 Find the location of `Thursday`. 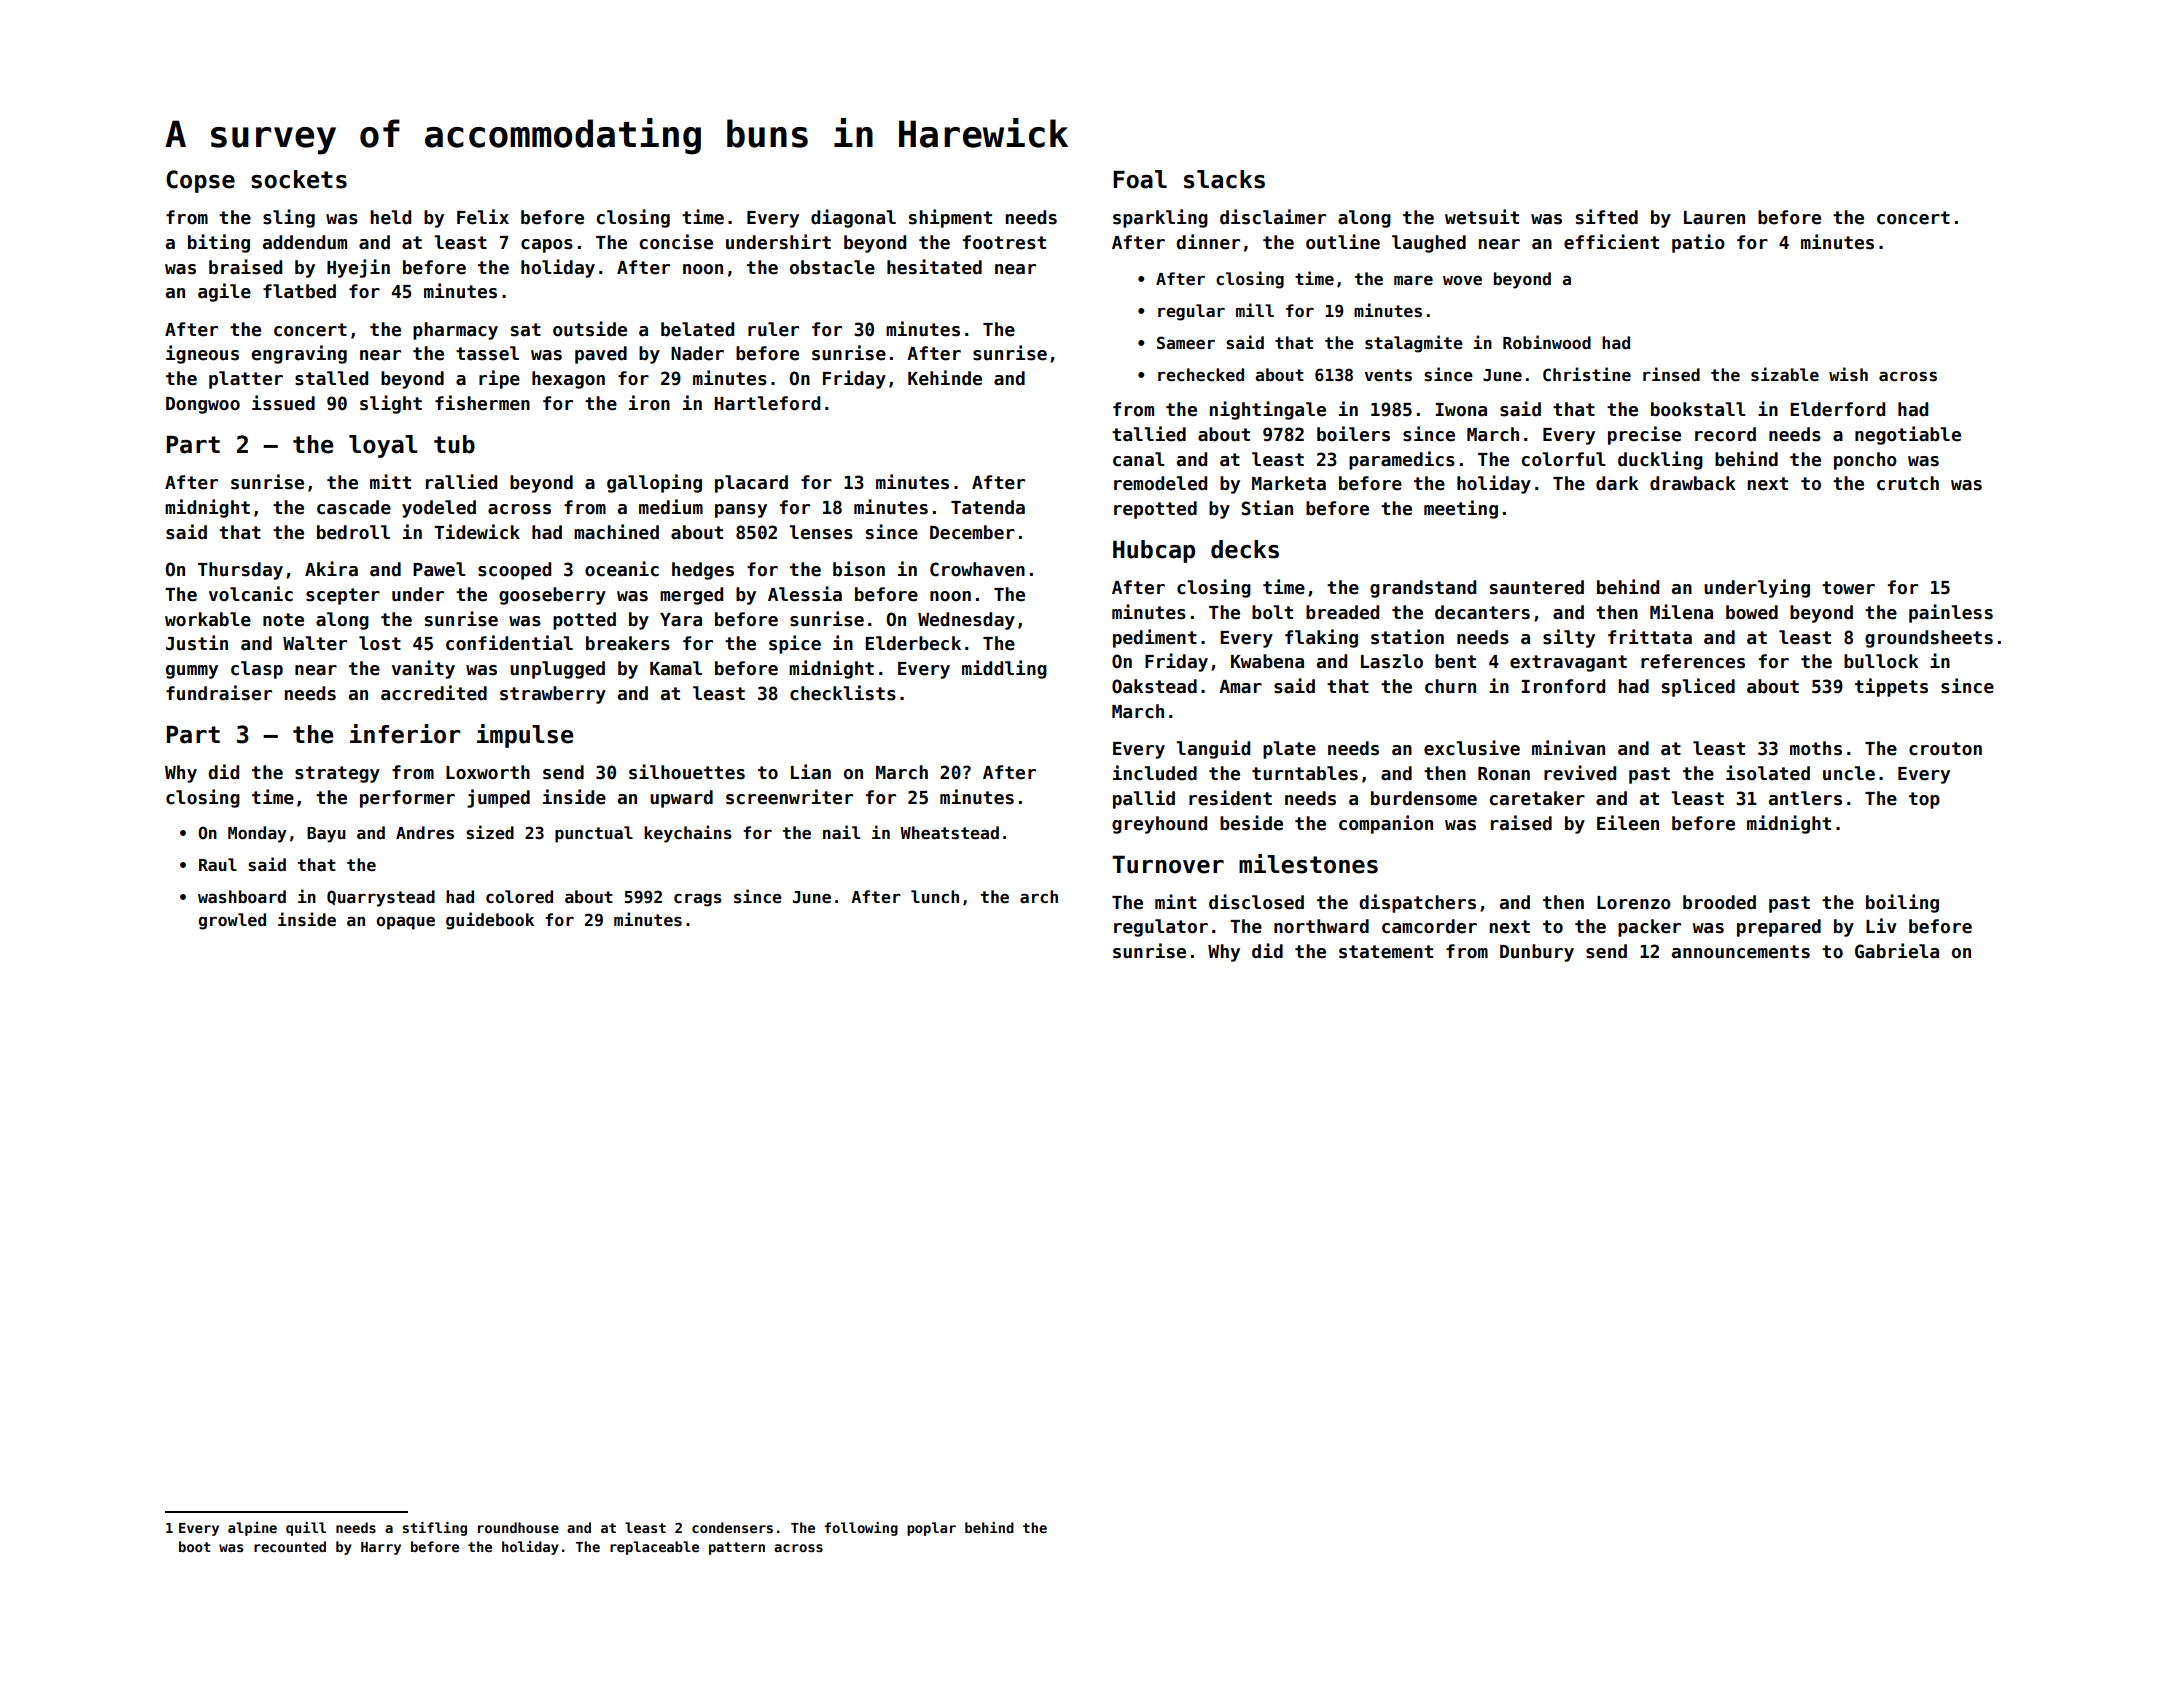

Thursday is located at coordinates (240, 571).
